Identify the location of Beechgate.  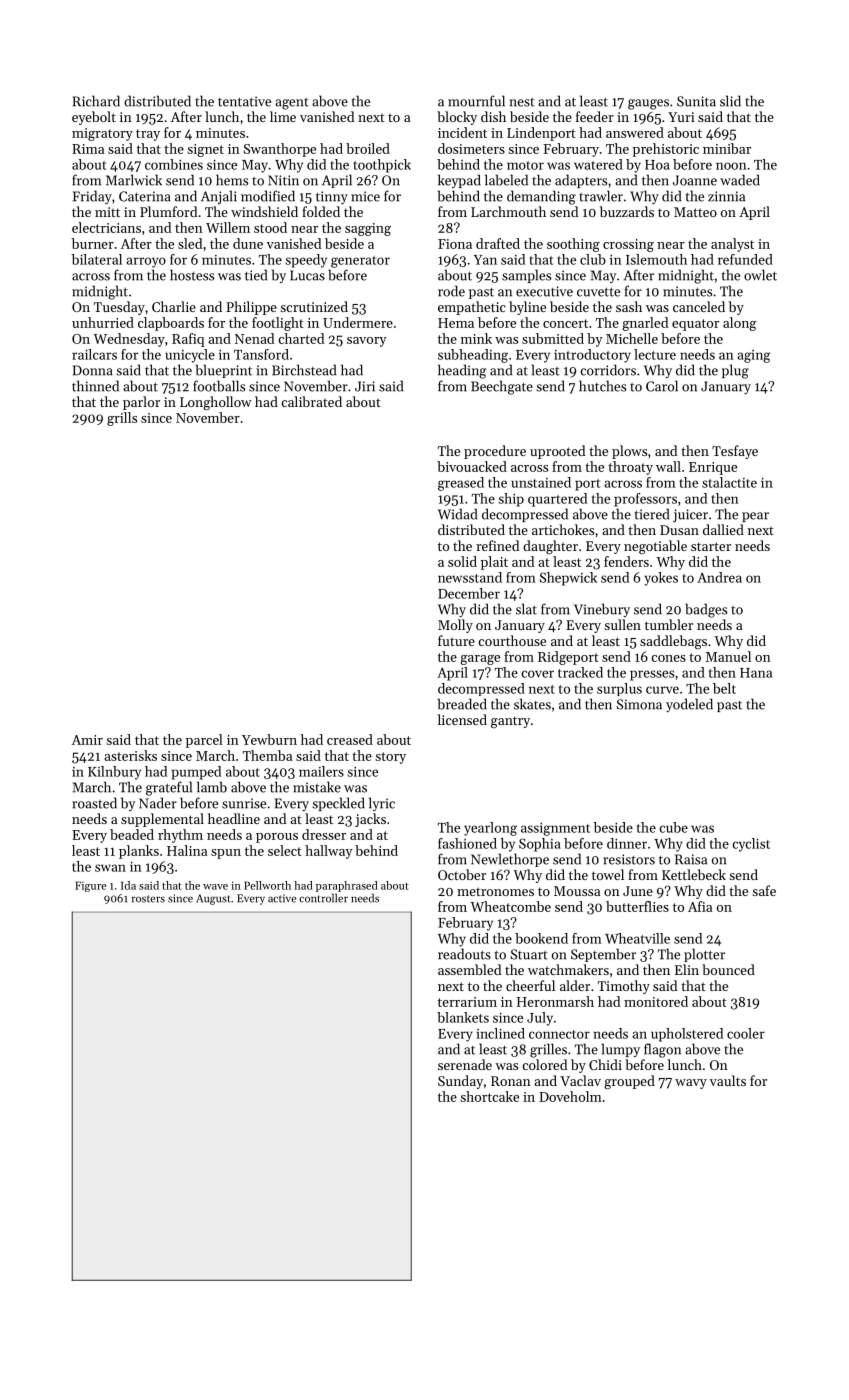
(502, 387).
